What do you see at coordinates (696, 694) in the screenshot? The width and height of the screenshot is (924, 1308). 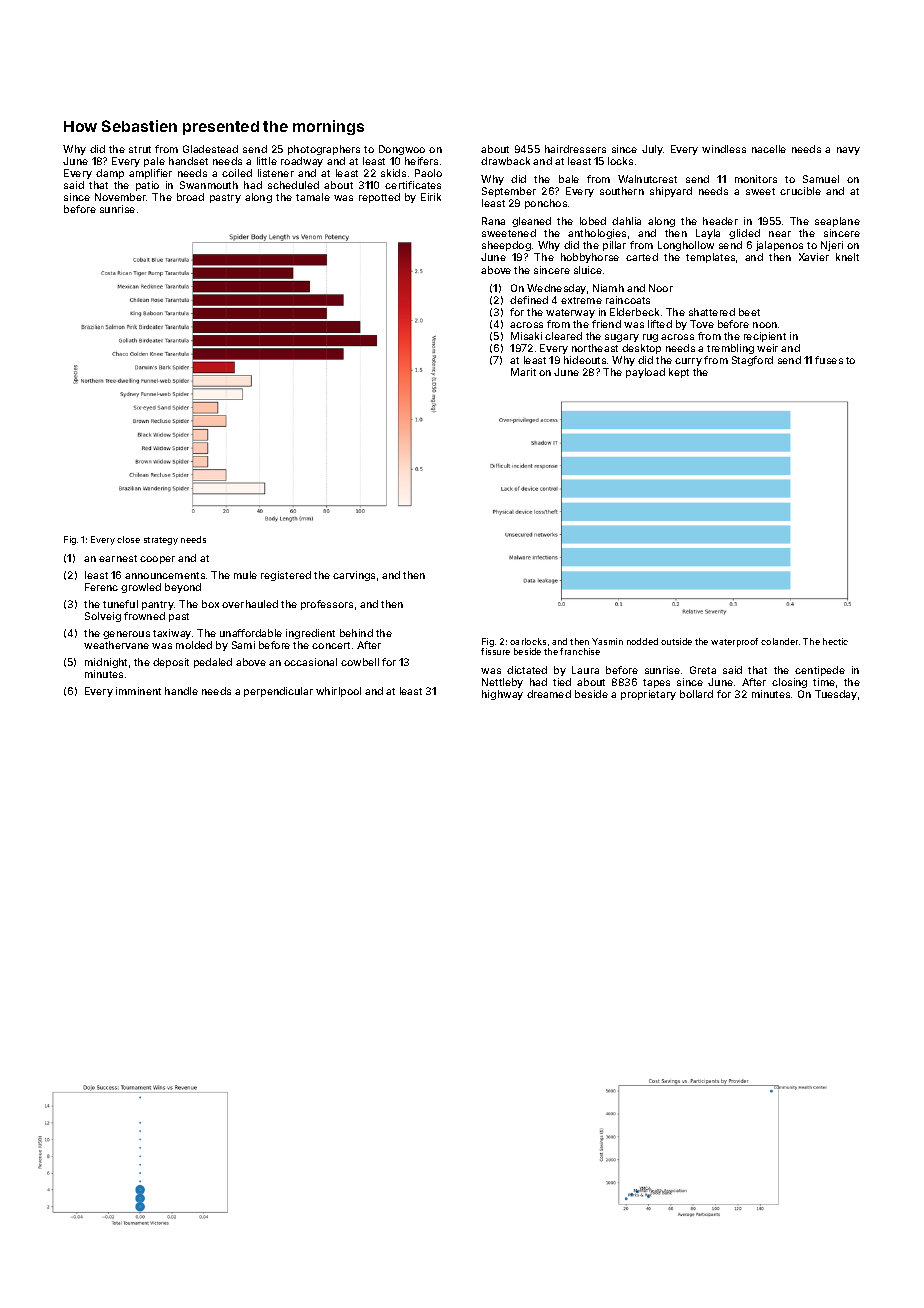 I see `bollard` at bounding box center [696, 694].
